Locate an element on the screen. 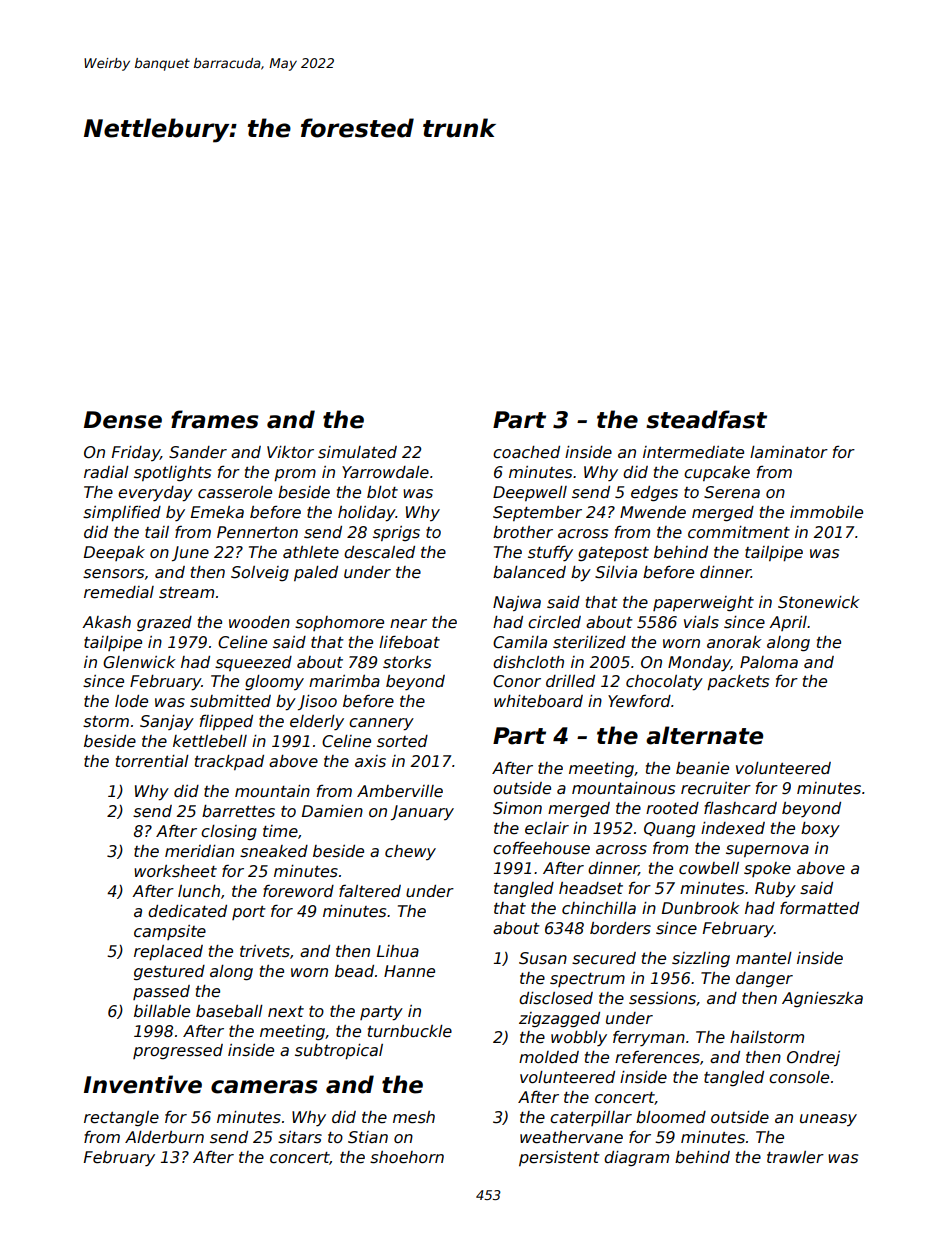 This screenshot has height=1233, width=952. paperweight is located at coordinates (703, 603).
